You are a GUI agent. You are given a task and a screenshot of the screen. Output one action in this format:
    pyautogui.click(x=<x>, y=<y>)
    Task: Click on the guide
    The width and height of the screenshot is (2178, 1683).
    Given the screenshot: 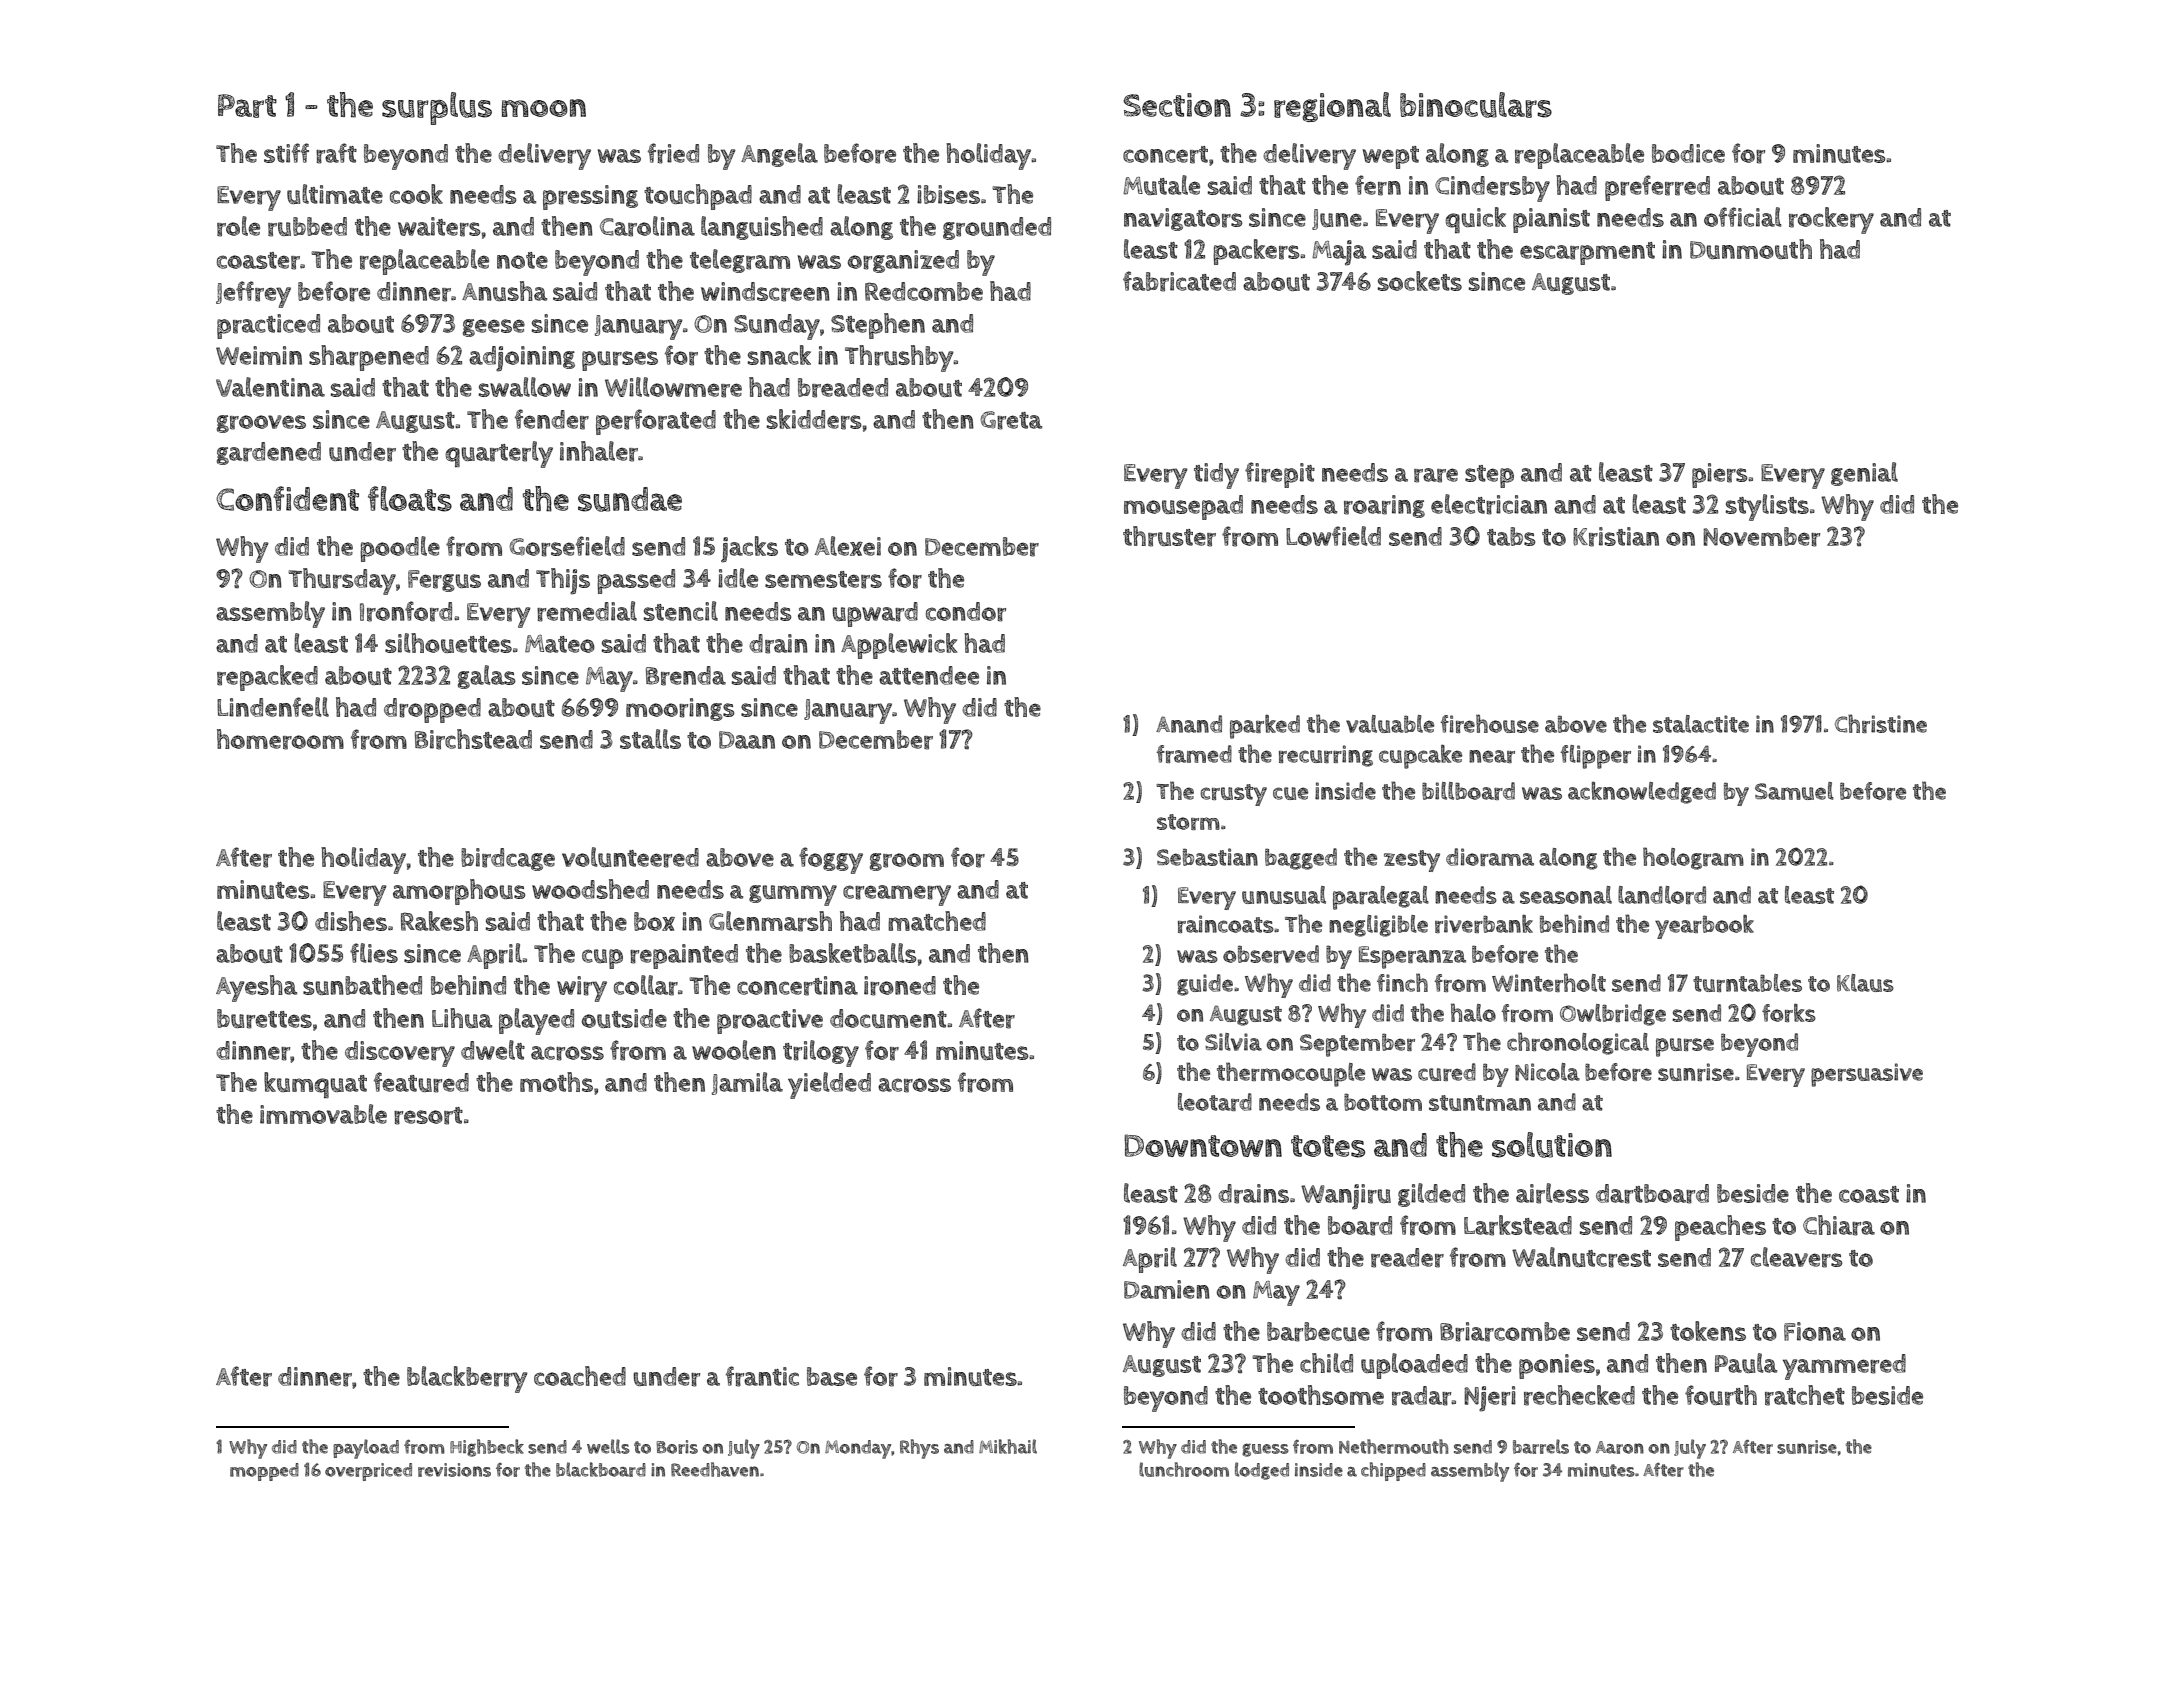 What is the action you would take?
    pyautogui.click(x=1205, y=985)
